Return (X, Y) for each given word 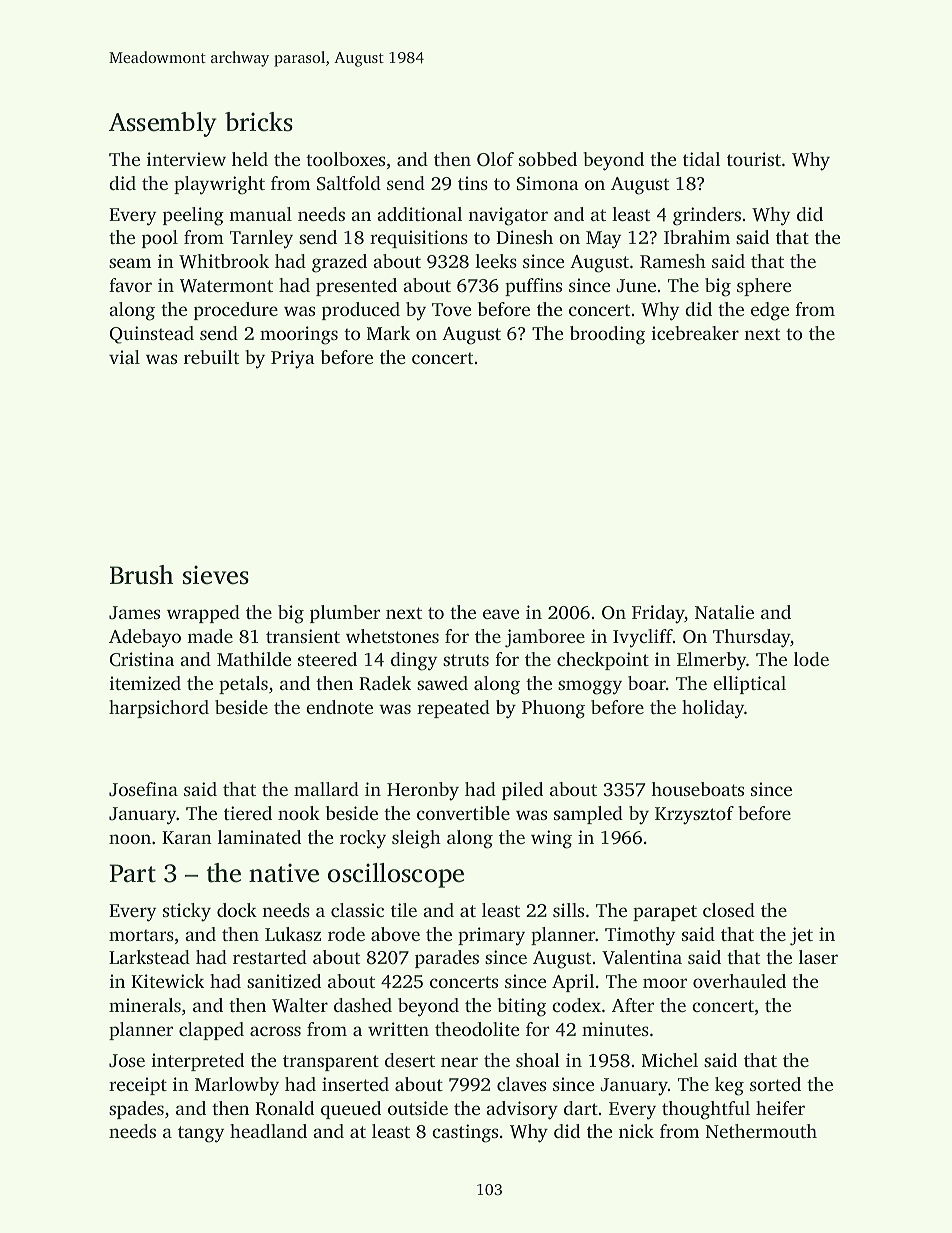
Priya (293, 359)
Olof (495, 159)
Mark (388, 333)
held (250, 159)
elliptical (749, 685)
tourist (754, 159)
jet (801, 936)
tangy (201, 1134)
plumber (345, 614)
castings (465, 1133)
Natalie (724, 612)
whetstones (392, 636)
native (284, 873)
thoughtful (706, 1110)
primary (491, 936)
